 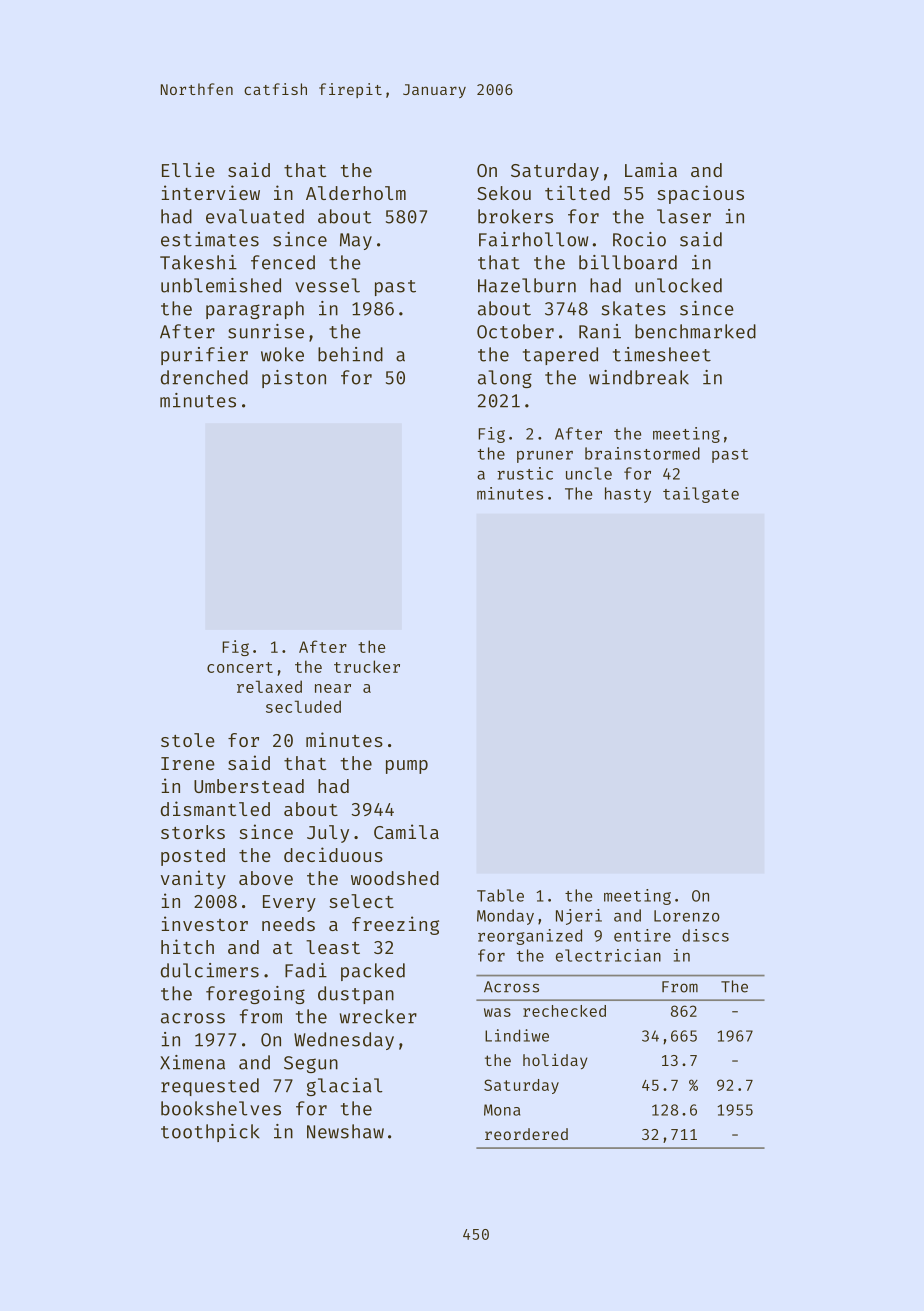 What do you see at coordinates (356, 193) in the page?
I see `Alderholm` at bounding box center [356, 193].
